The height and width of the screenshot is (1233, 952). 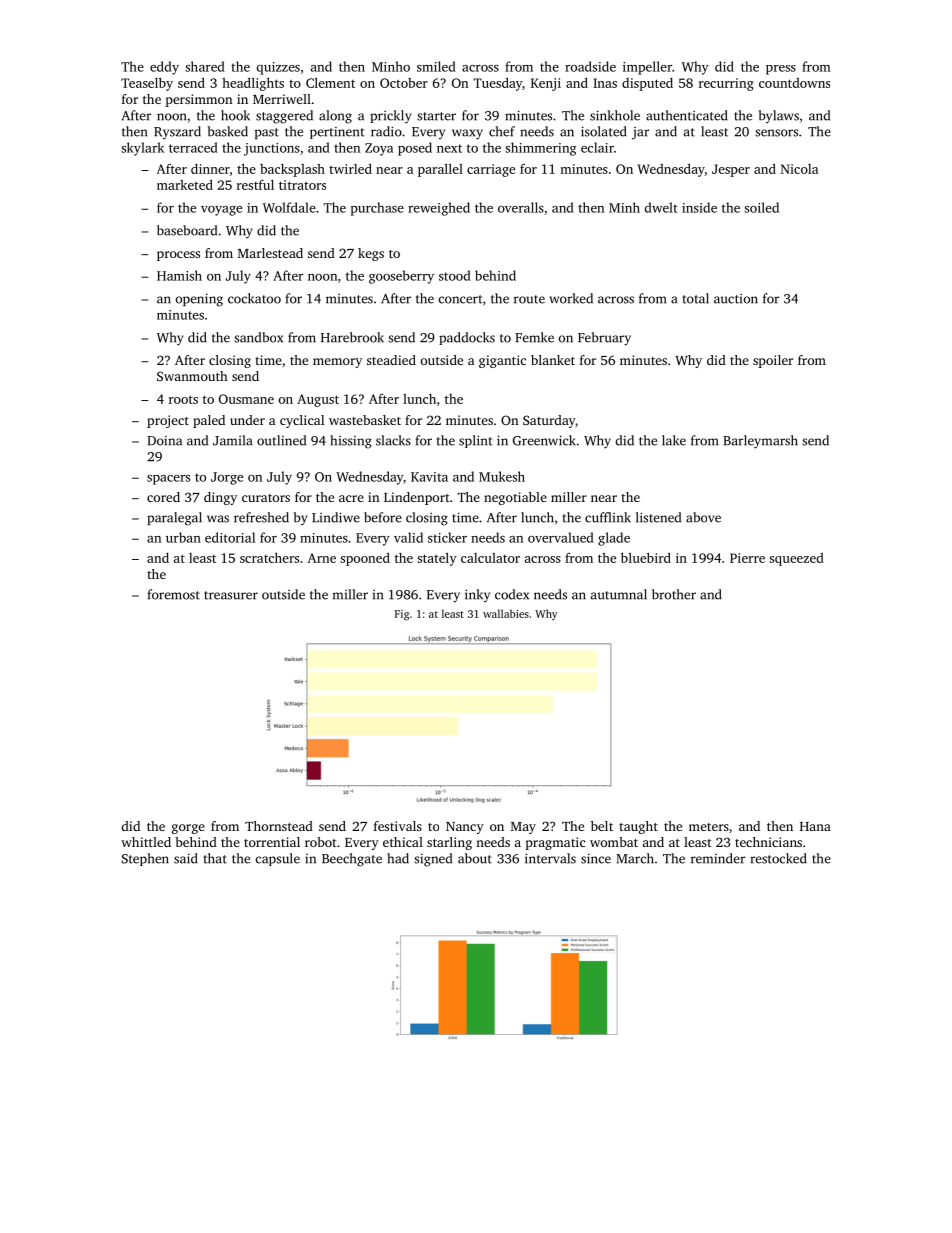 What do you see at coordinates (147, 84) in the screenshot?
I see `Teaselby` at bounding box center [147, 84].
